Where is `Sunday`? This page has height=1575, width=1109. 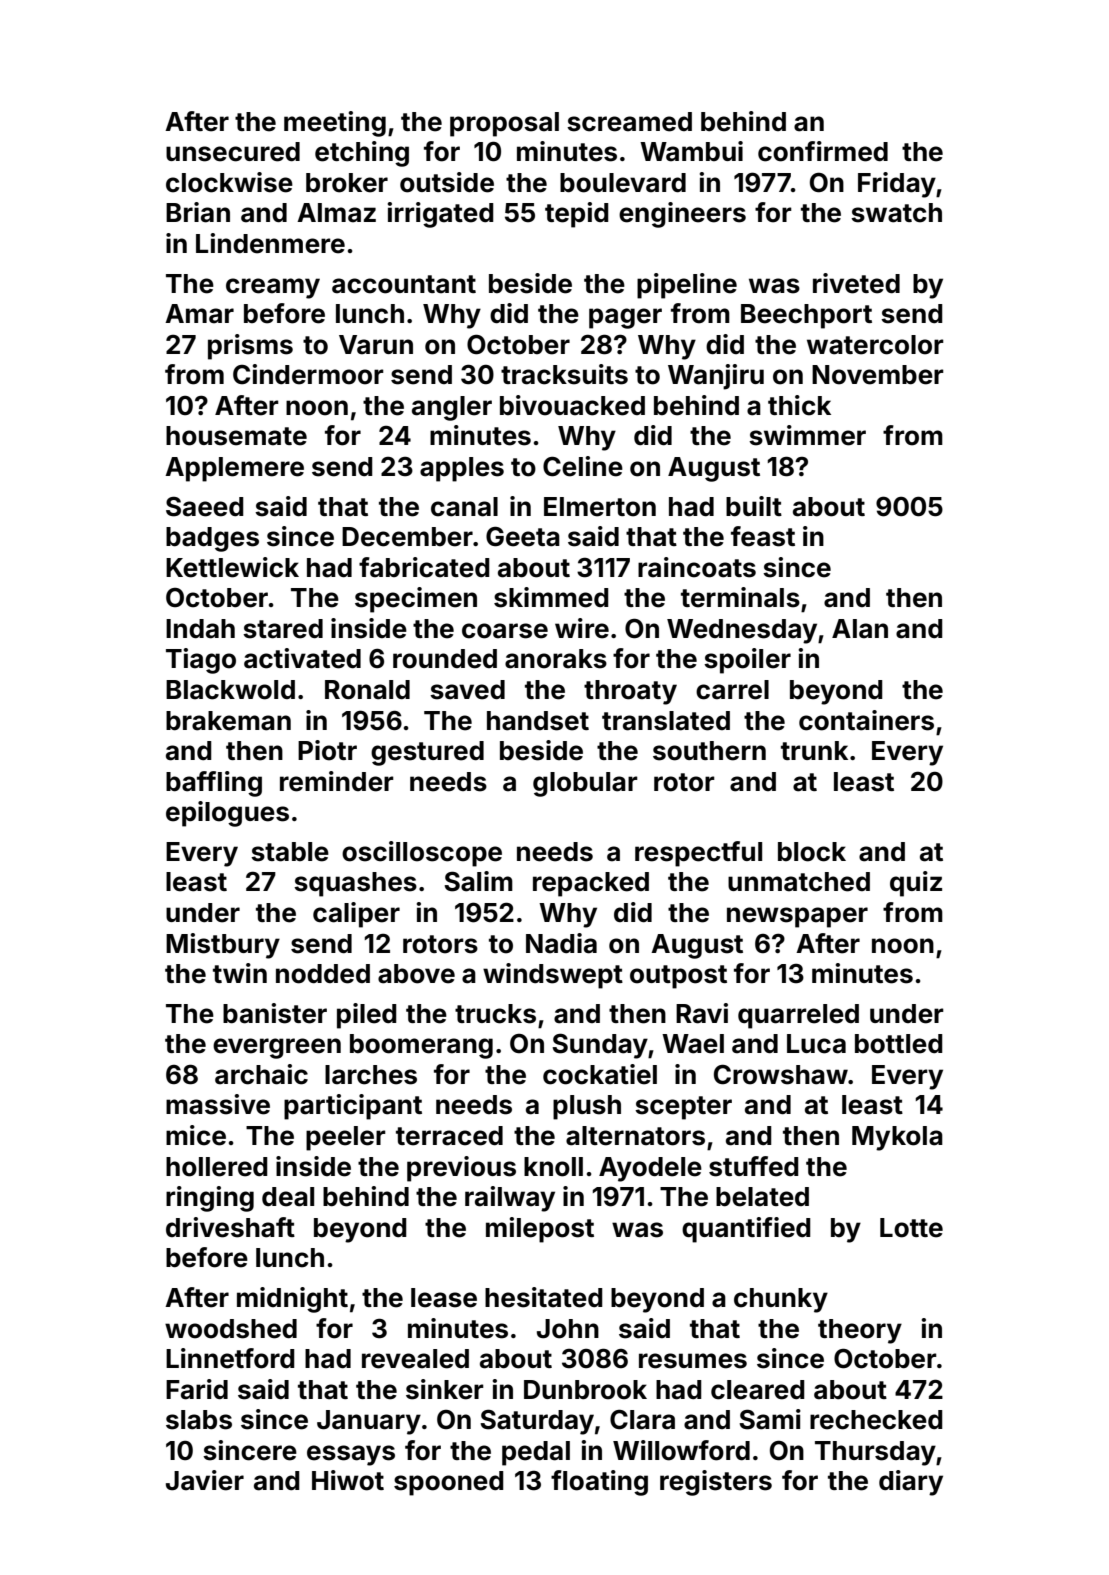 Sunday is located at coordinates (600, 1046).
